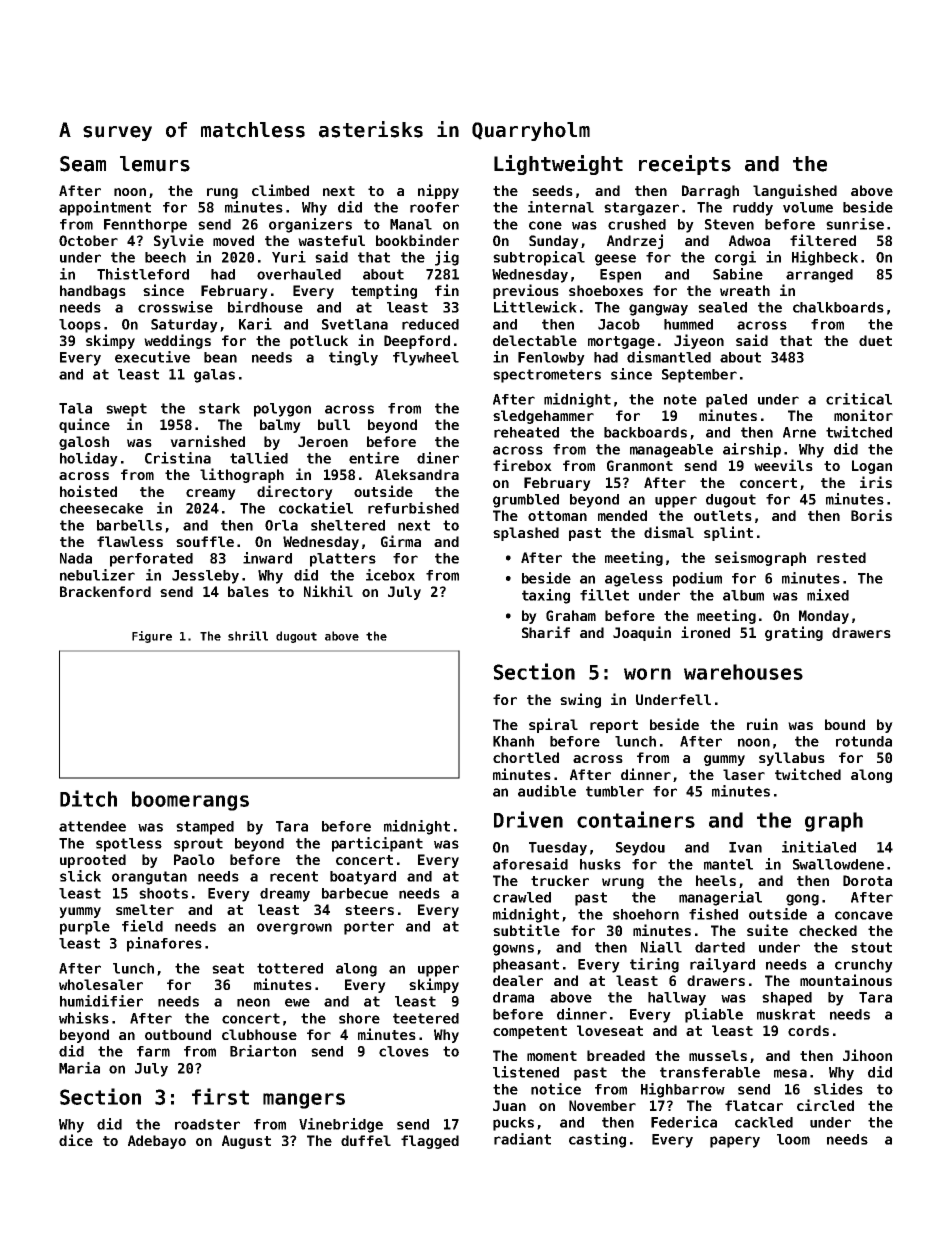  I want to click on wholesaler, so click(101, 984).
